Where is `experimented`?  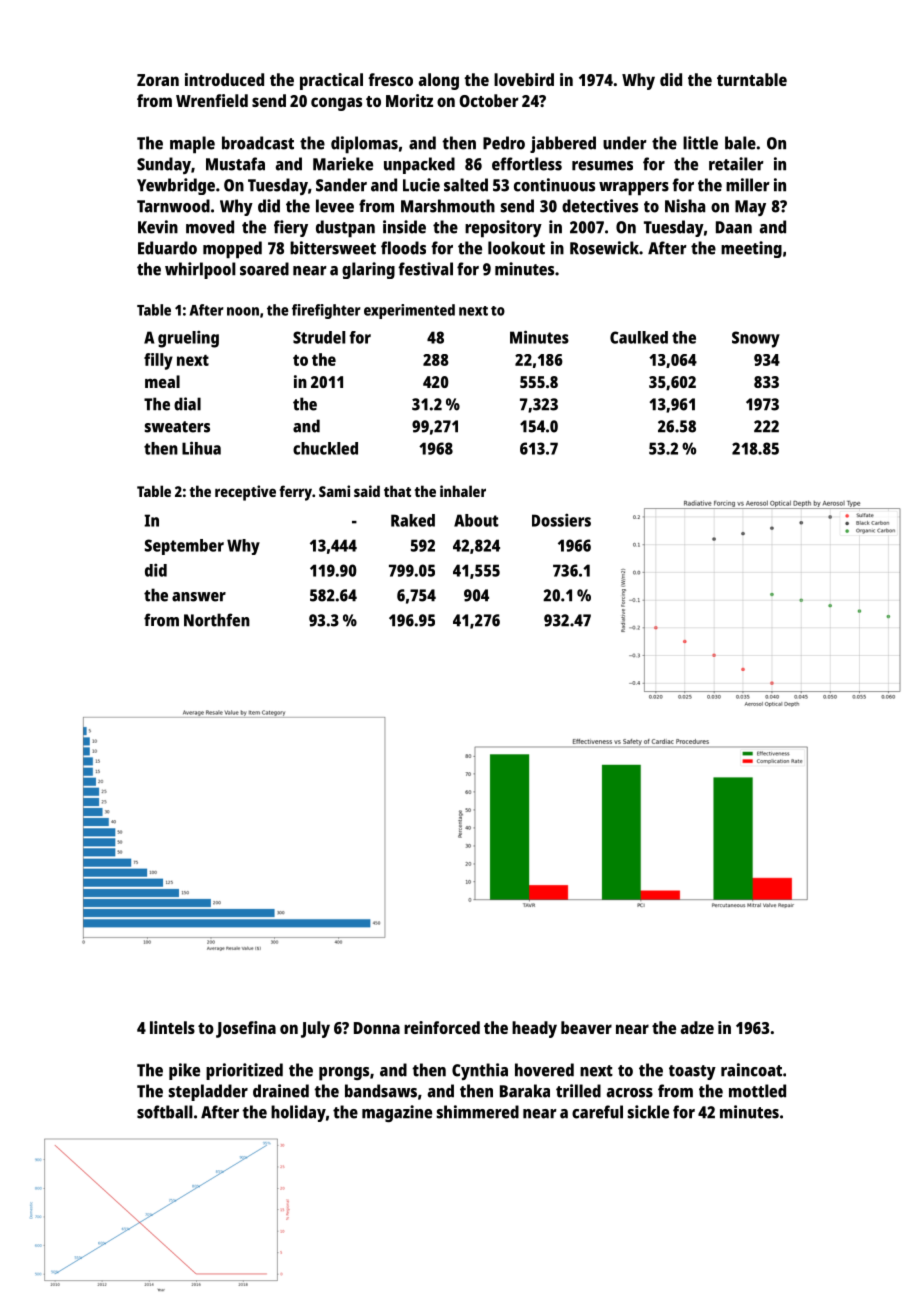
experimented is located at coordinates (409, 311).
